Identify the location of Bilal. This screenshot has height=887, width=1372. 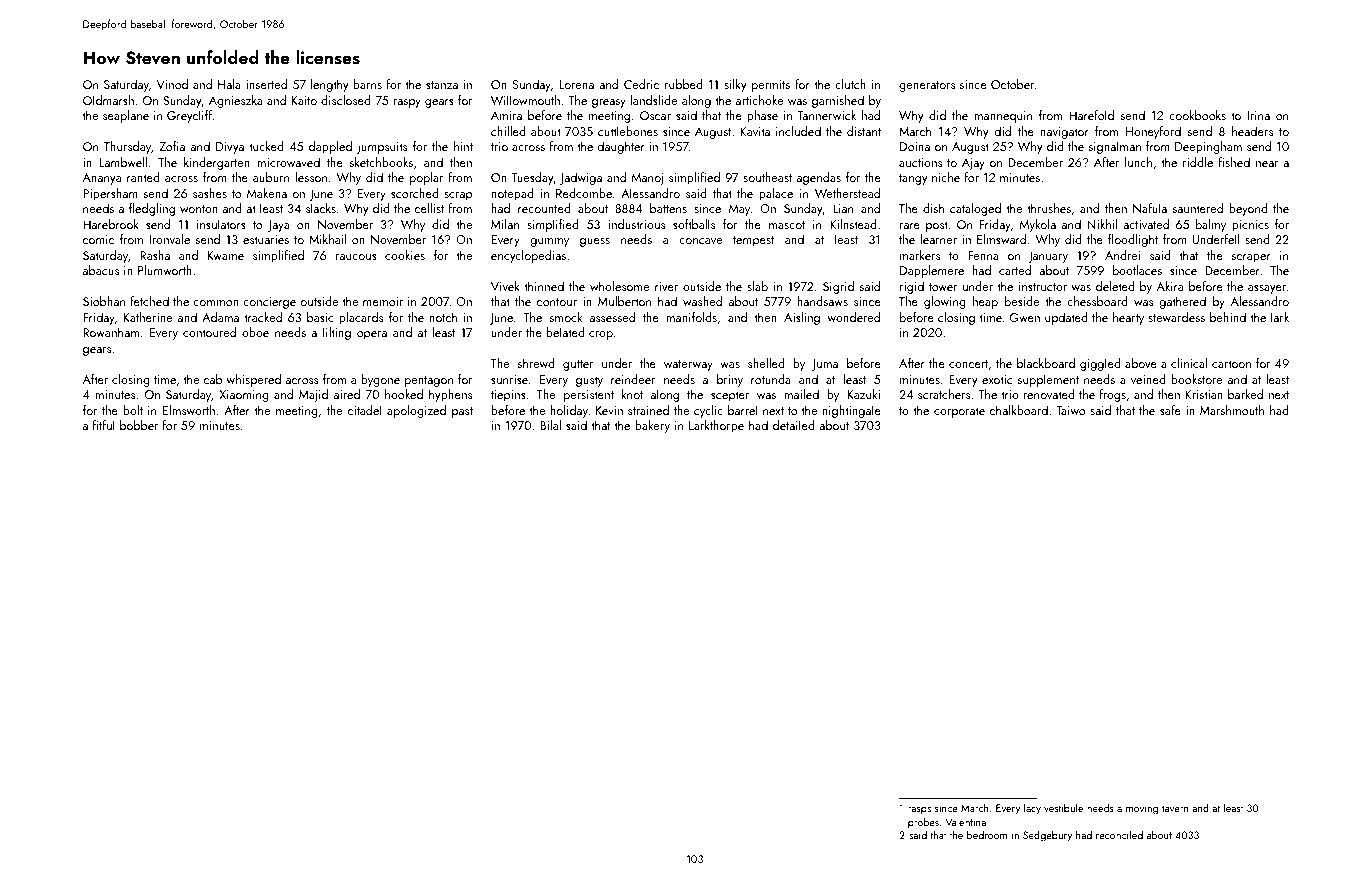
(550, 425).
